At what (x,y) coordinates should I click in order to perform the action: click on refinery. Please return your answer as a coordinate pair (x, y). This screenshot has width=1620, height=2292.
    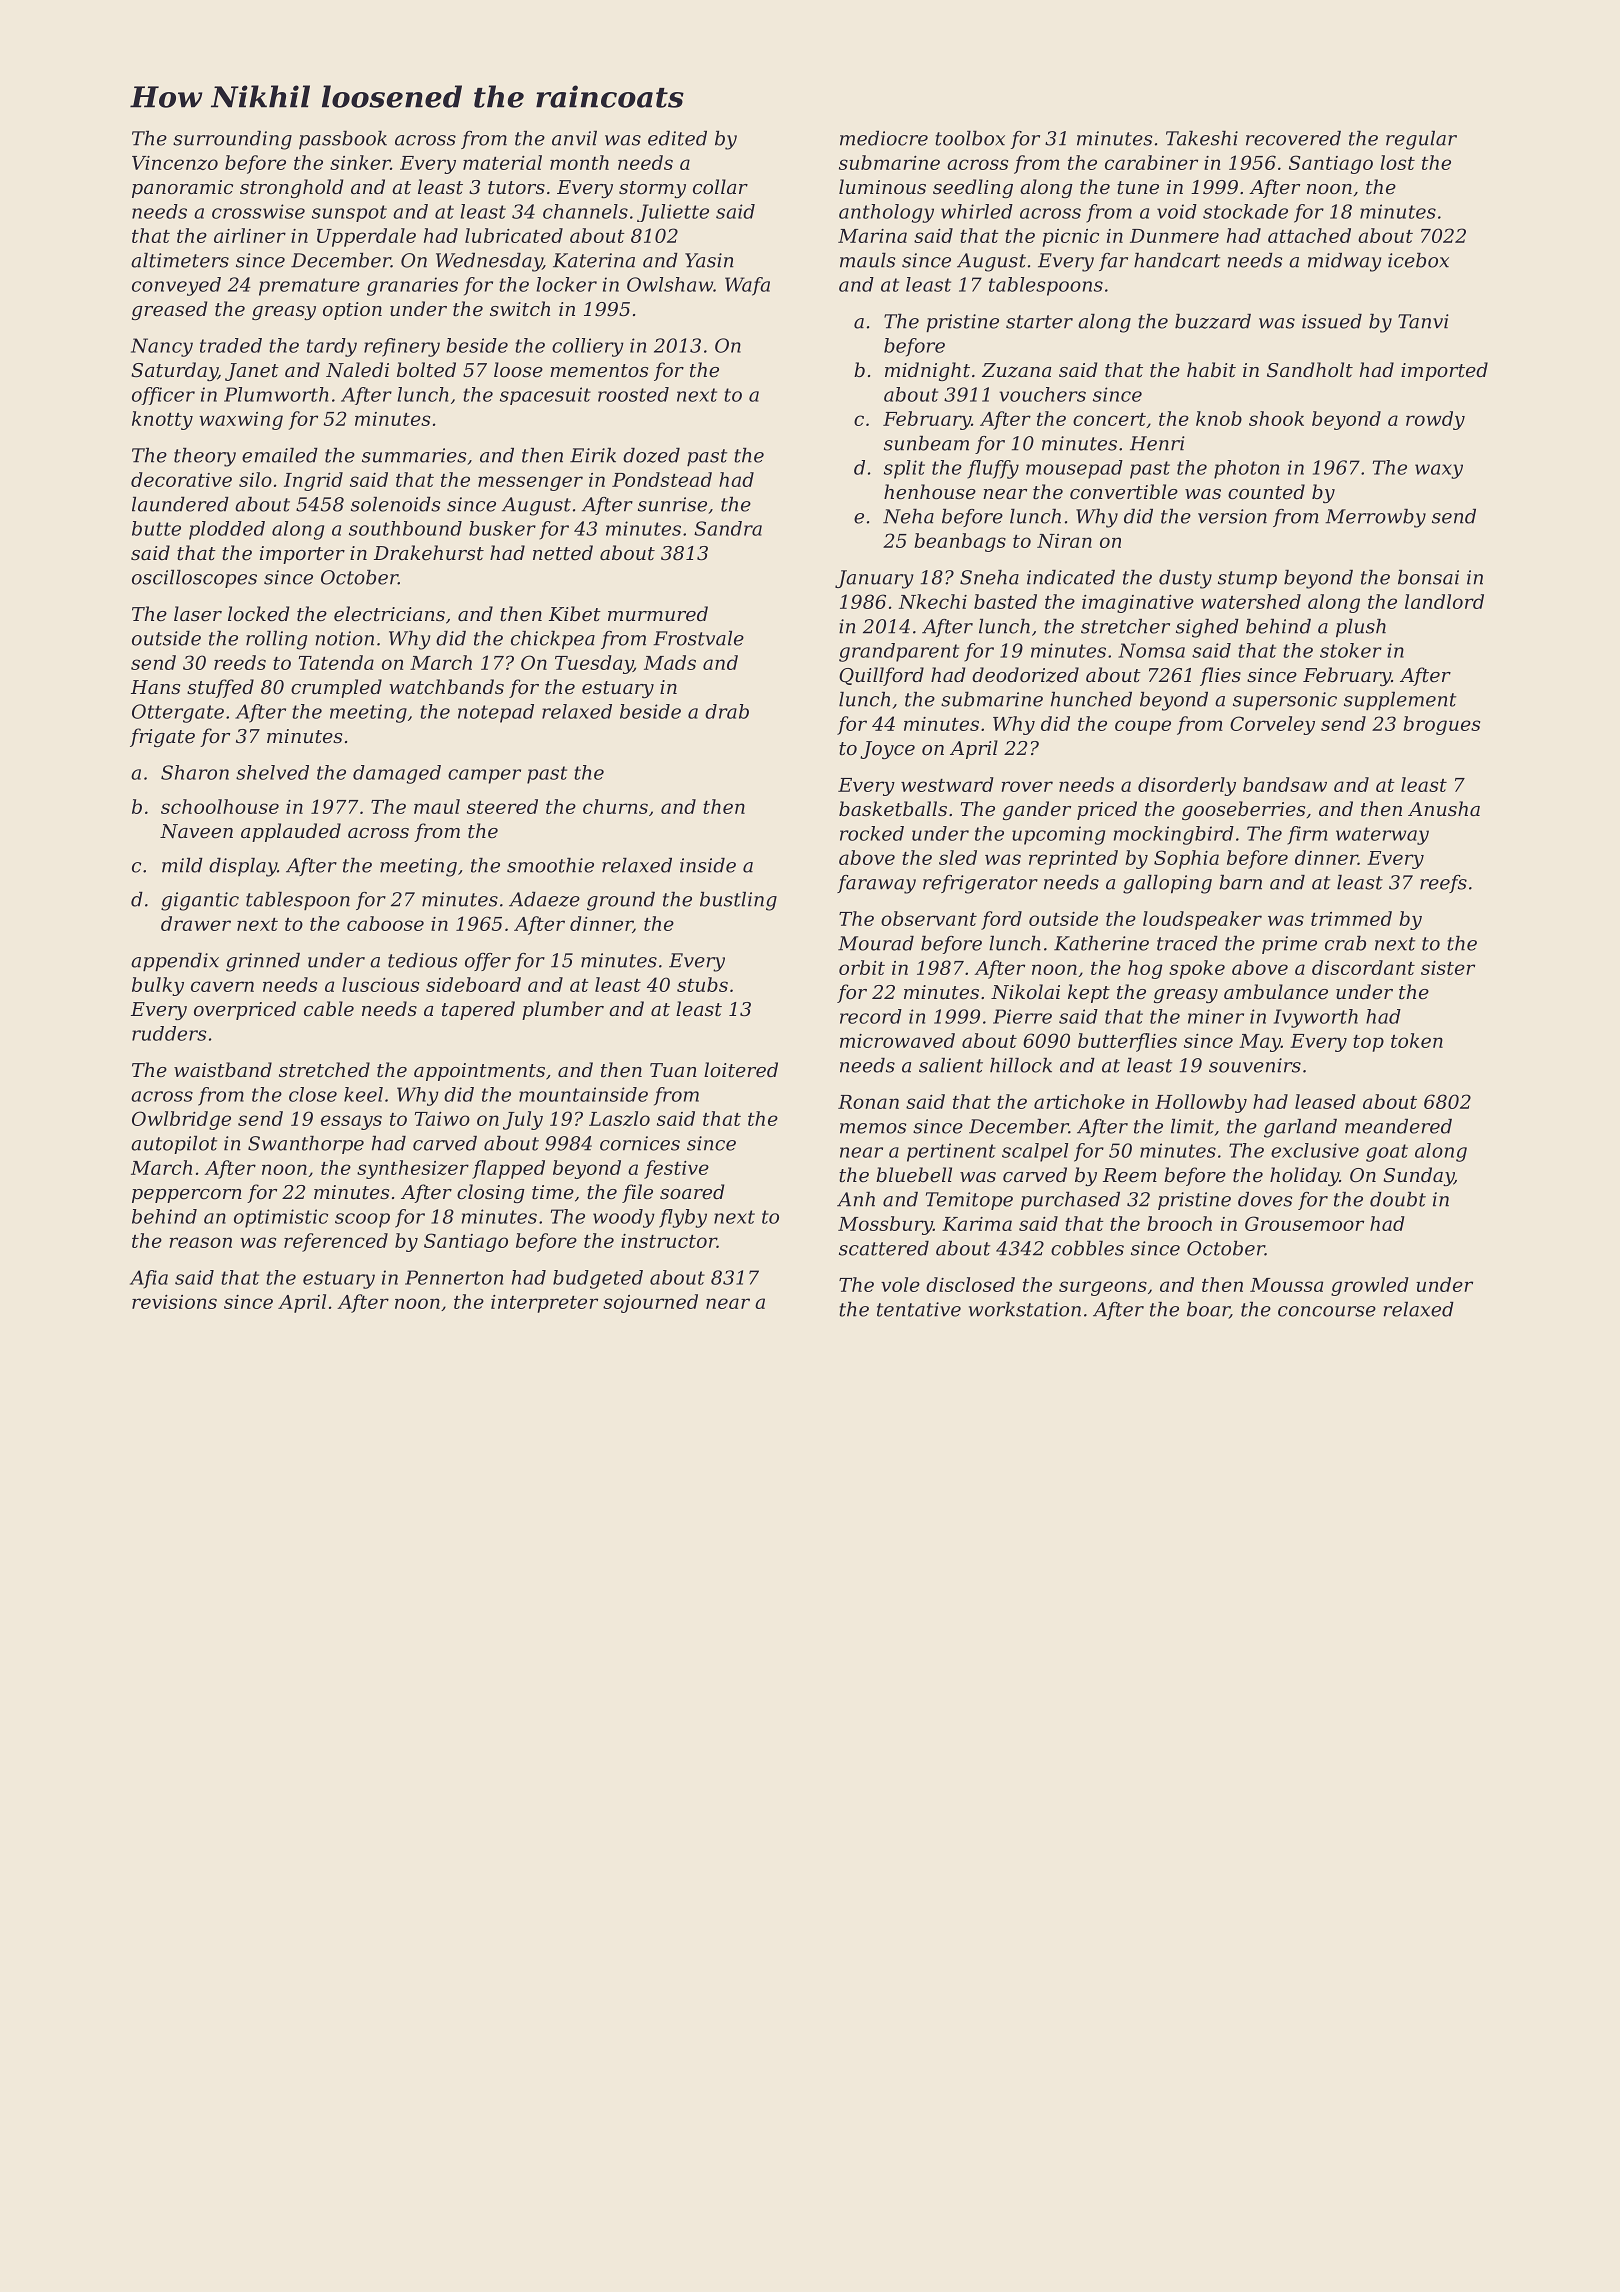
    Looking at the image, I should click on (402, 347).
